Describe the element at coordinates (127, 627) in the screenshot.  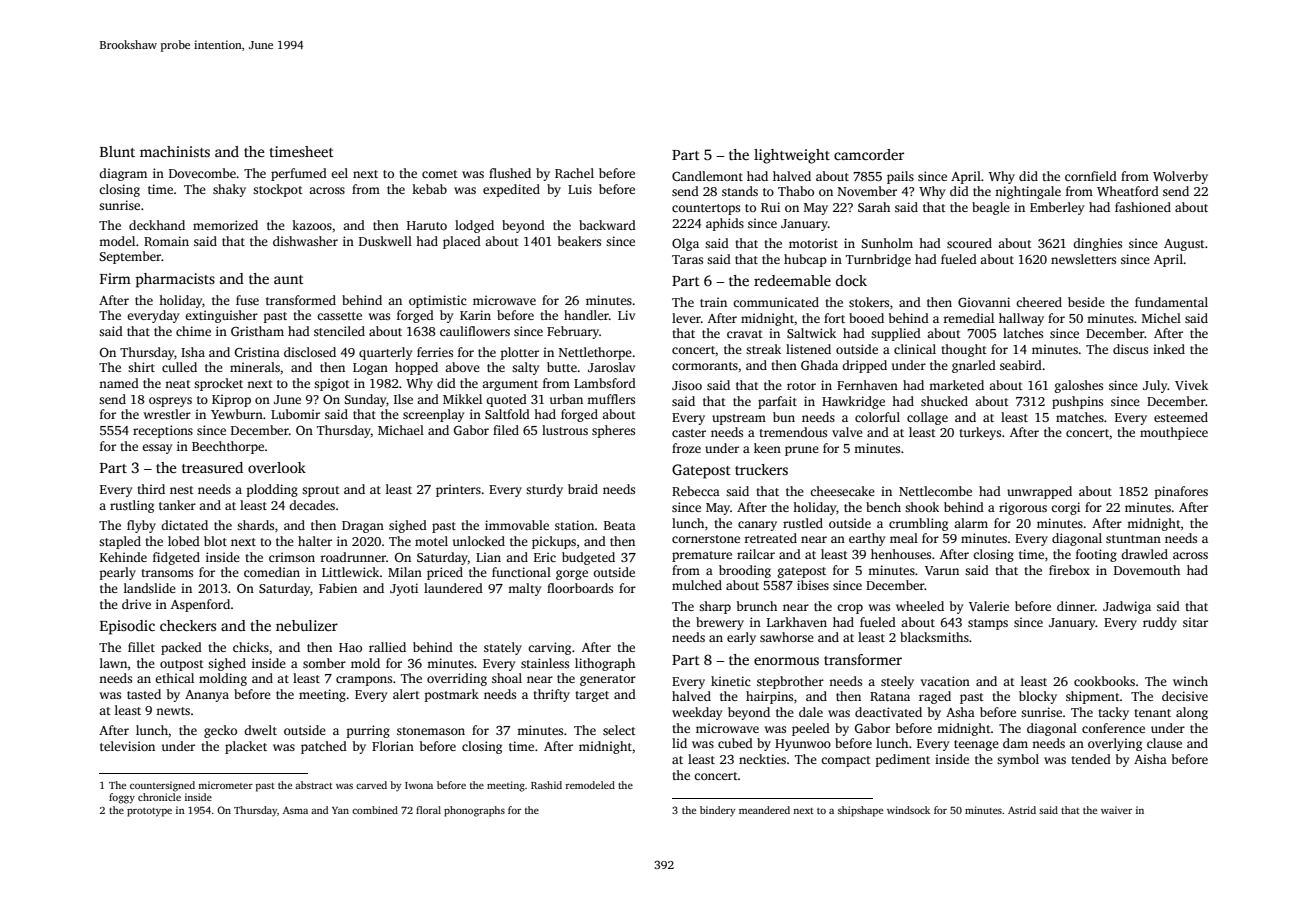
I see `Episodic` at that location.
